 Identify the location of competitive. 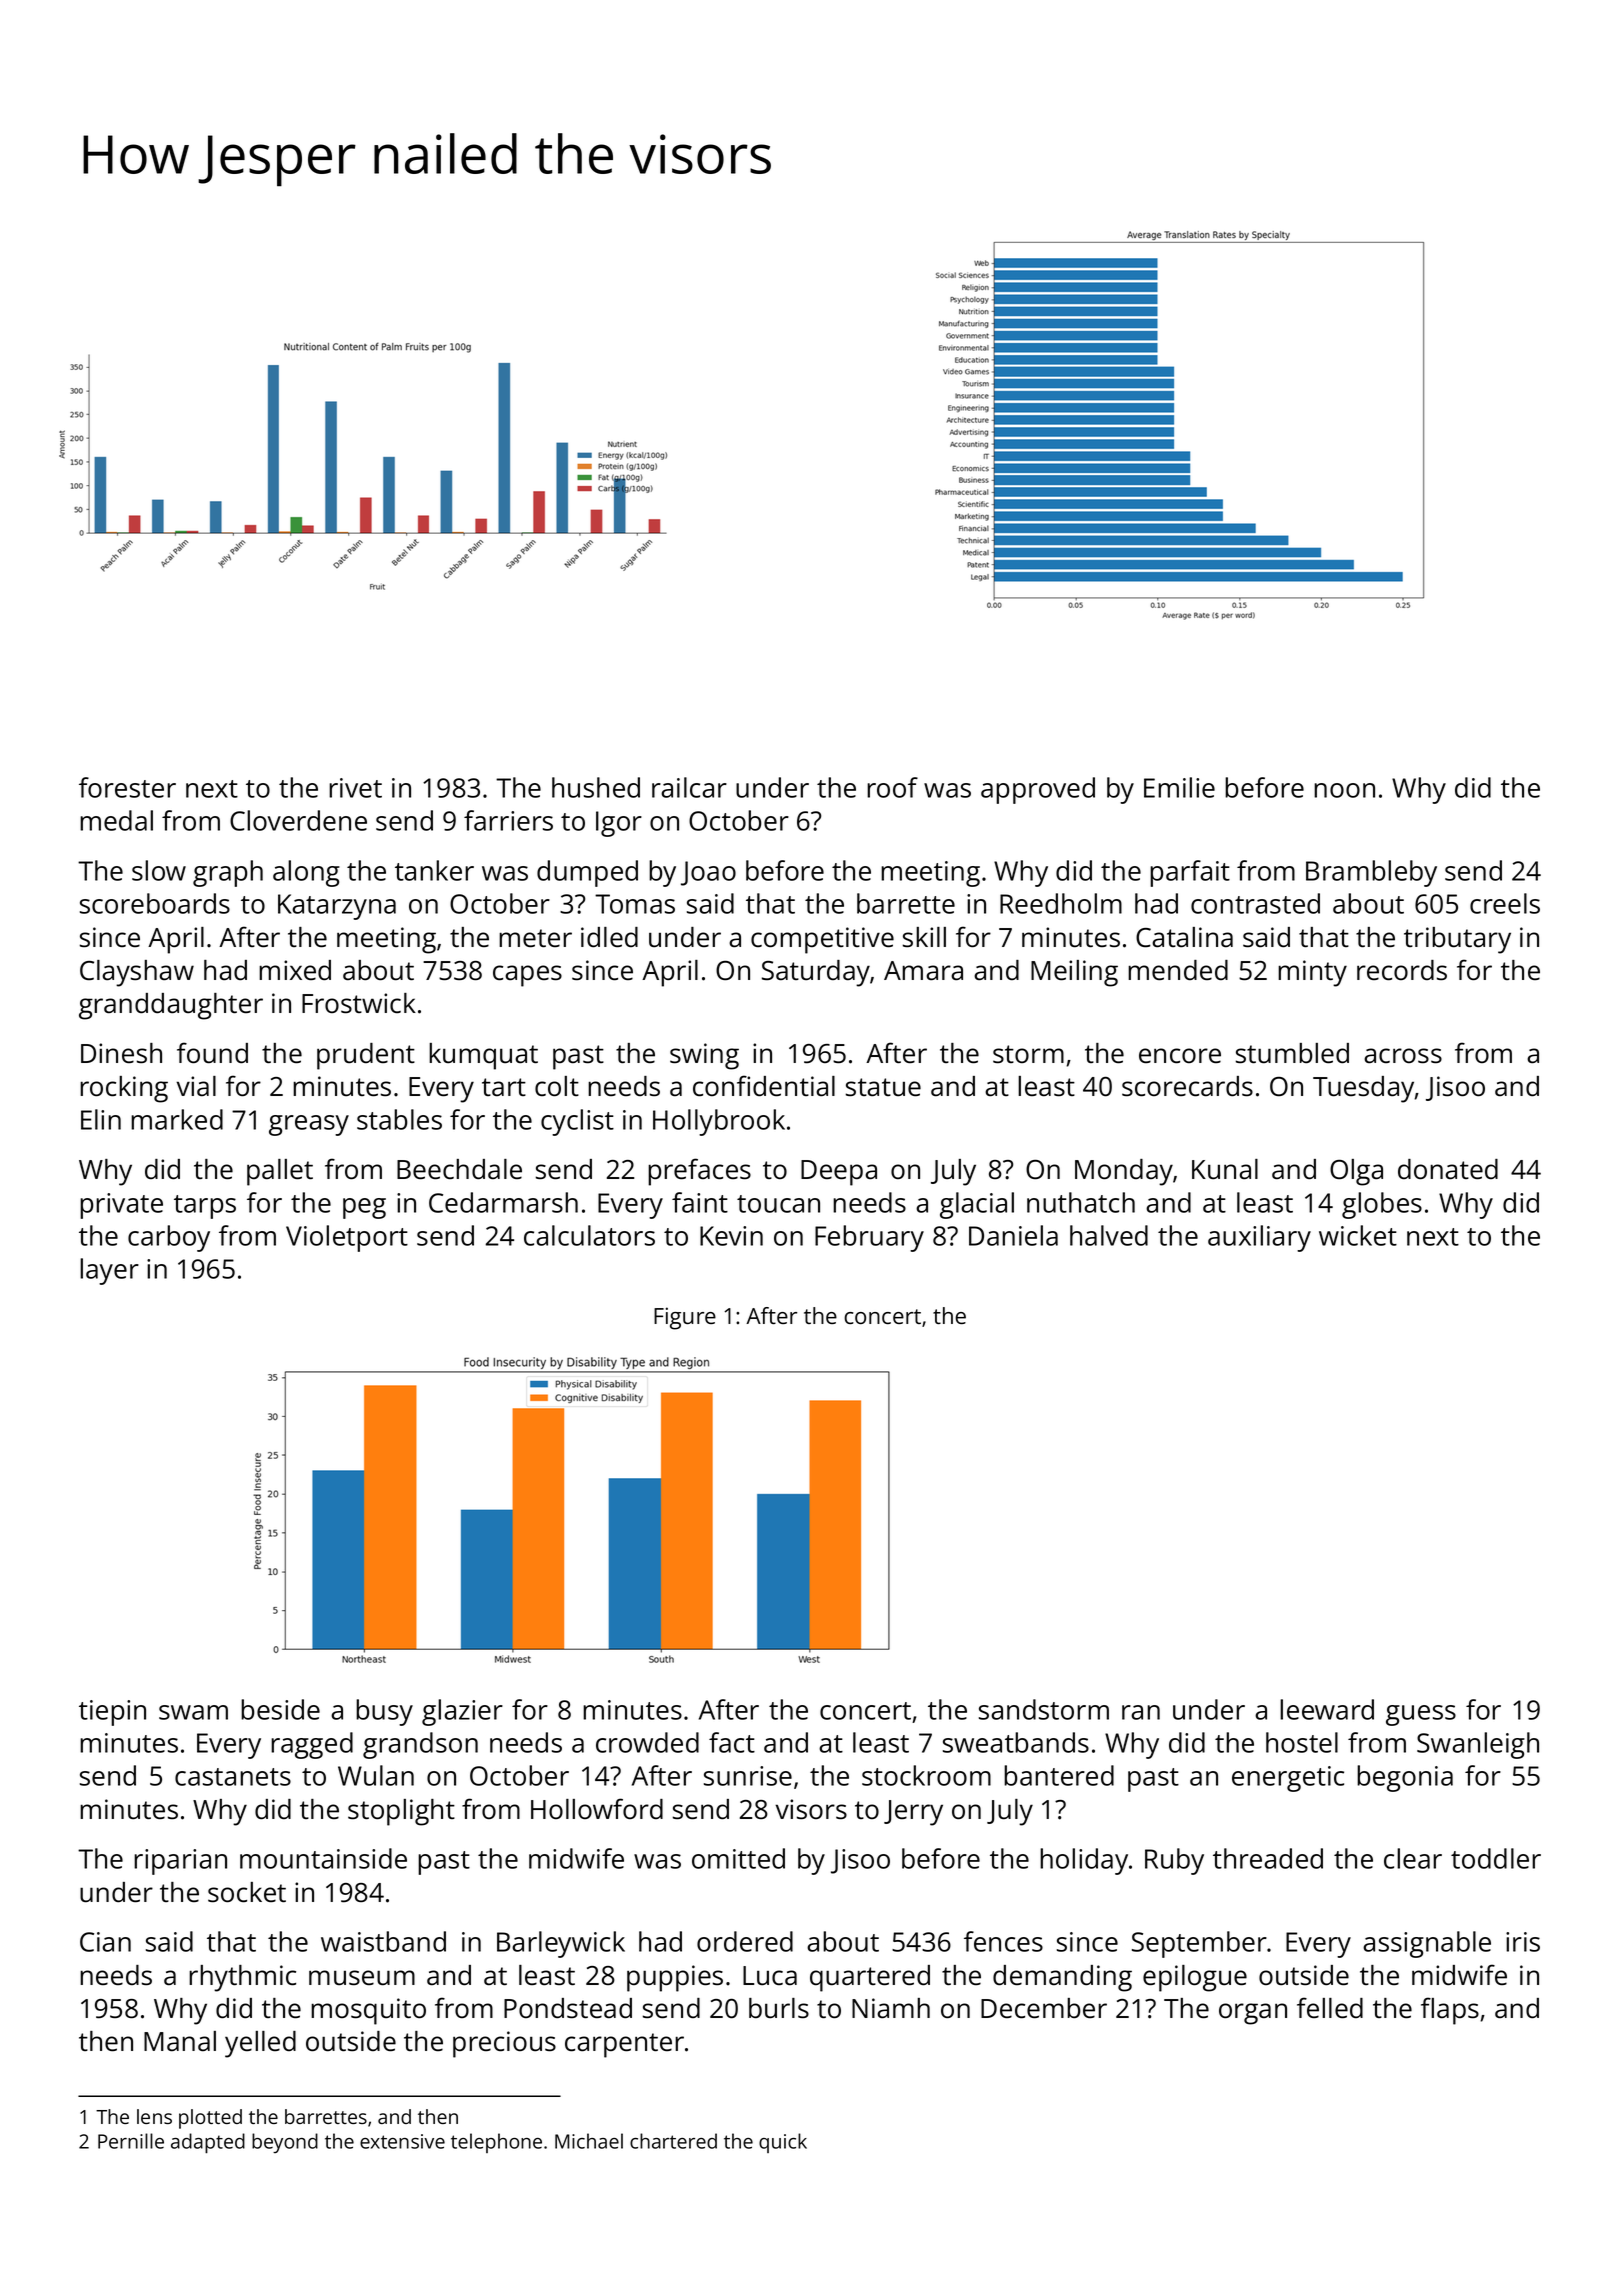
(822, 940).
